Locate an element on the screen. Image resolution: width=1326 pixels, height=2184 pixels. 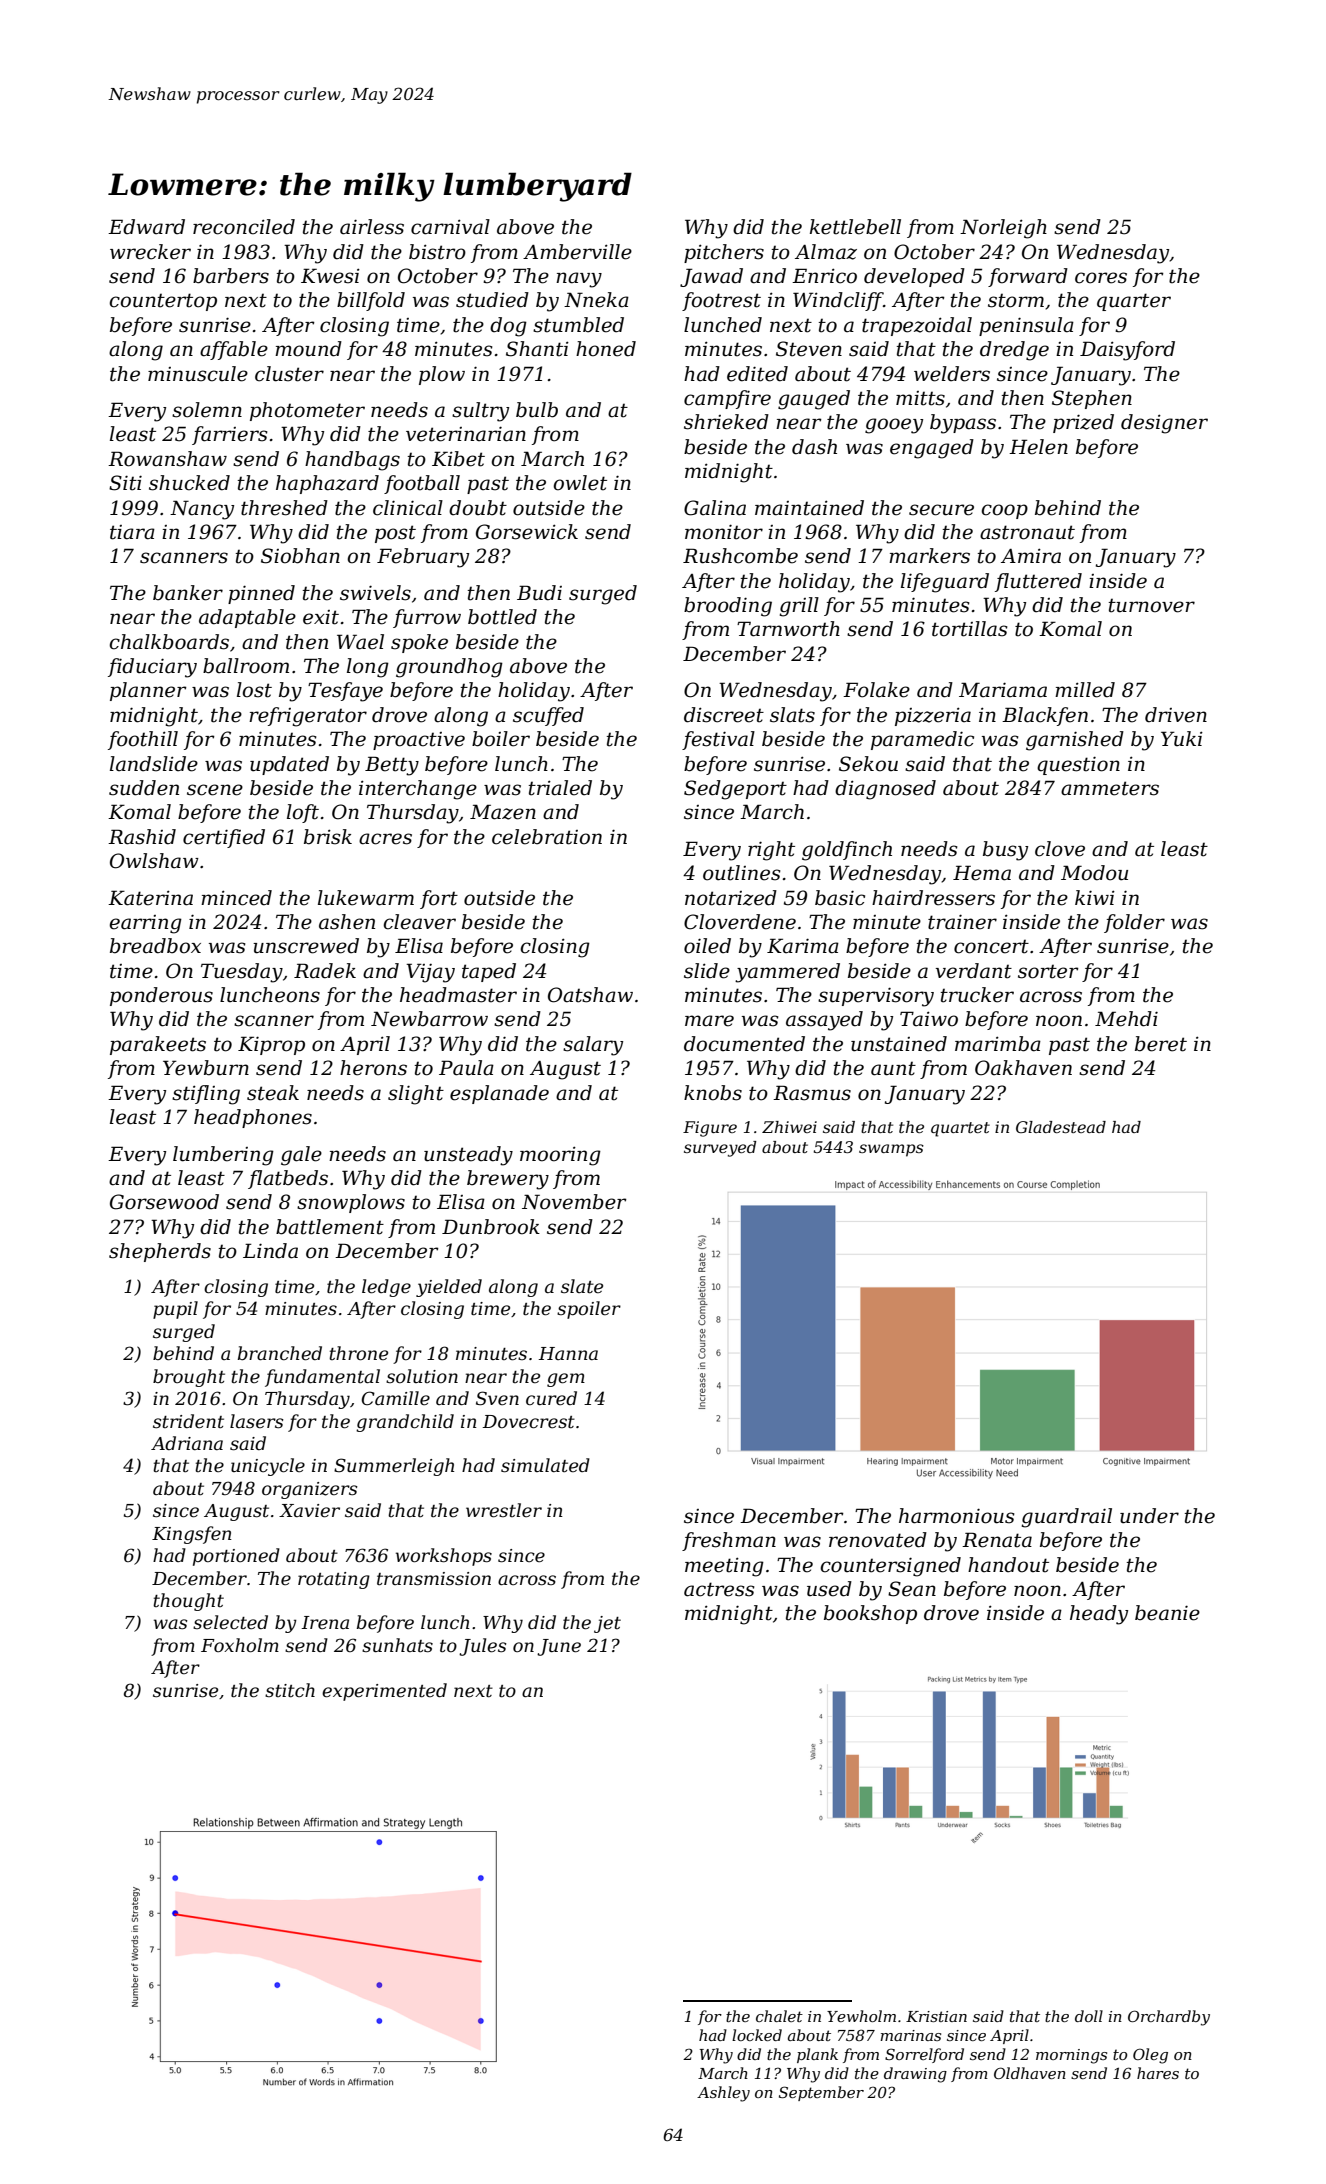
pitchers is located at coordinates (724, 253).
